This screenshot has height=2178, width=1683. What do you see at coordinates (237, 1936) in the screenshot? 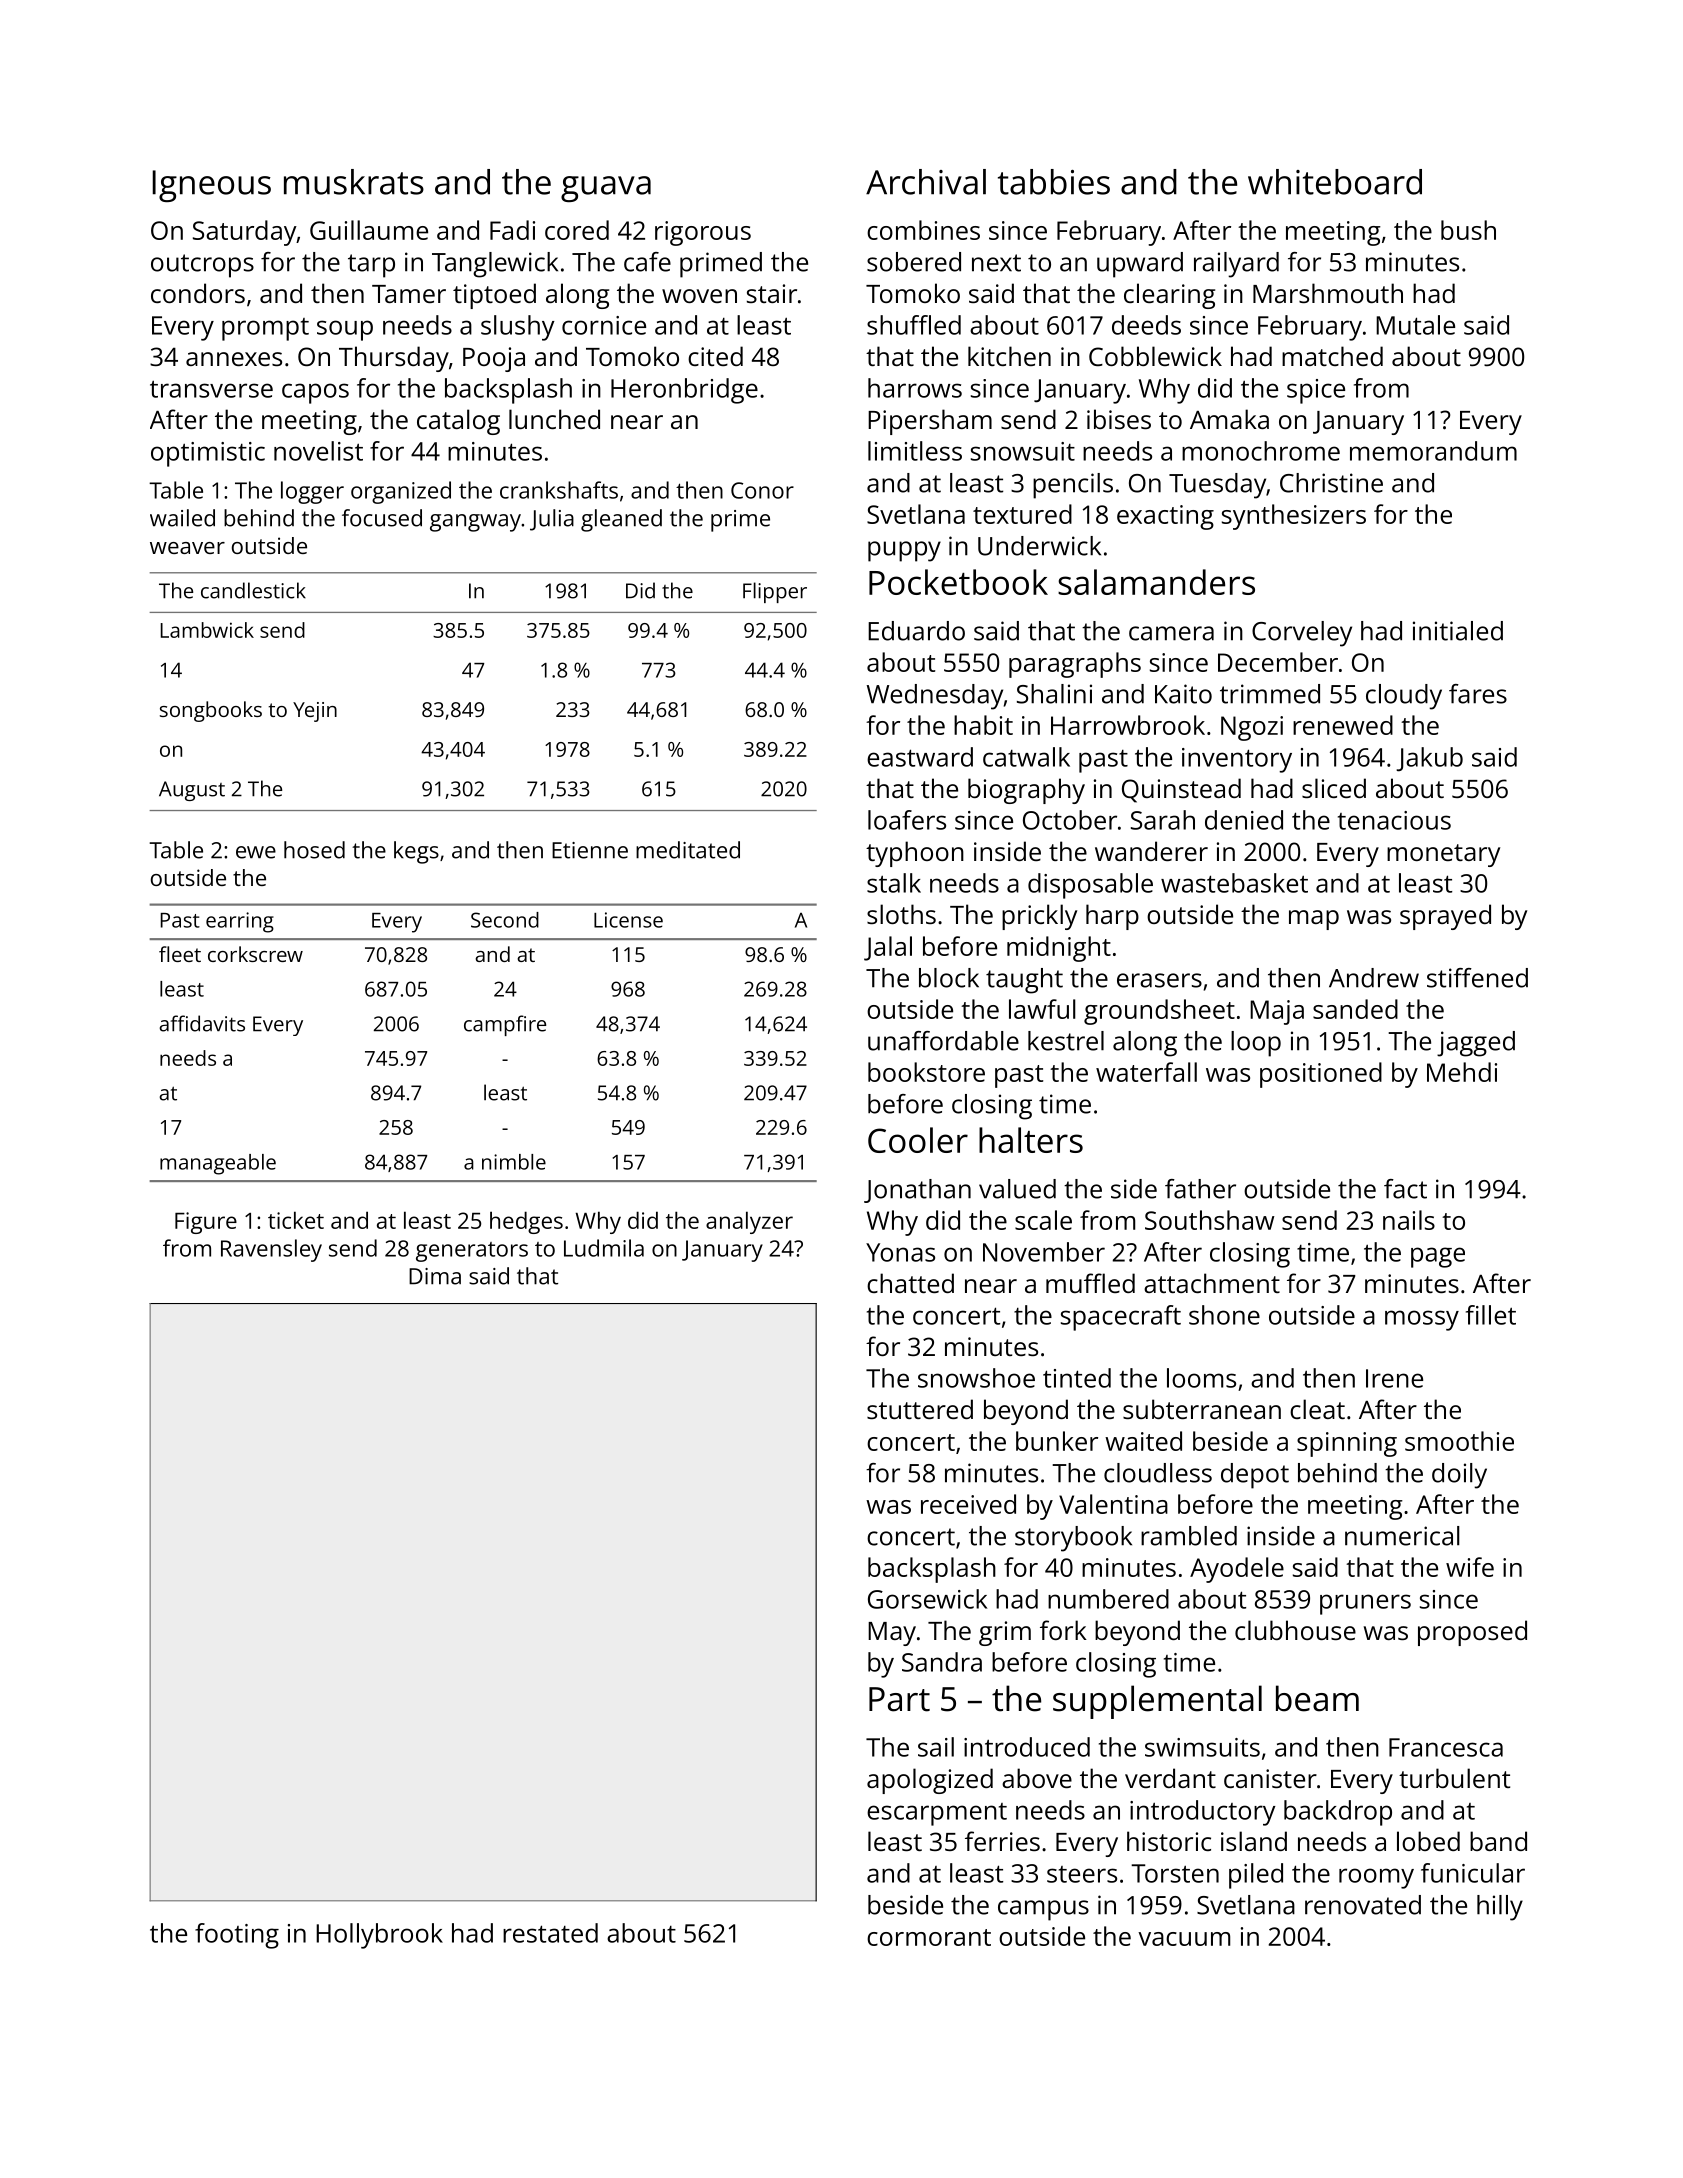
I see `footing` at bounding box center [237, 1936].
